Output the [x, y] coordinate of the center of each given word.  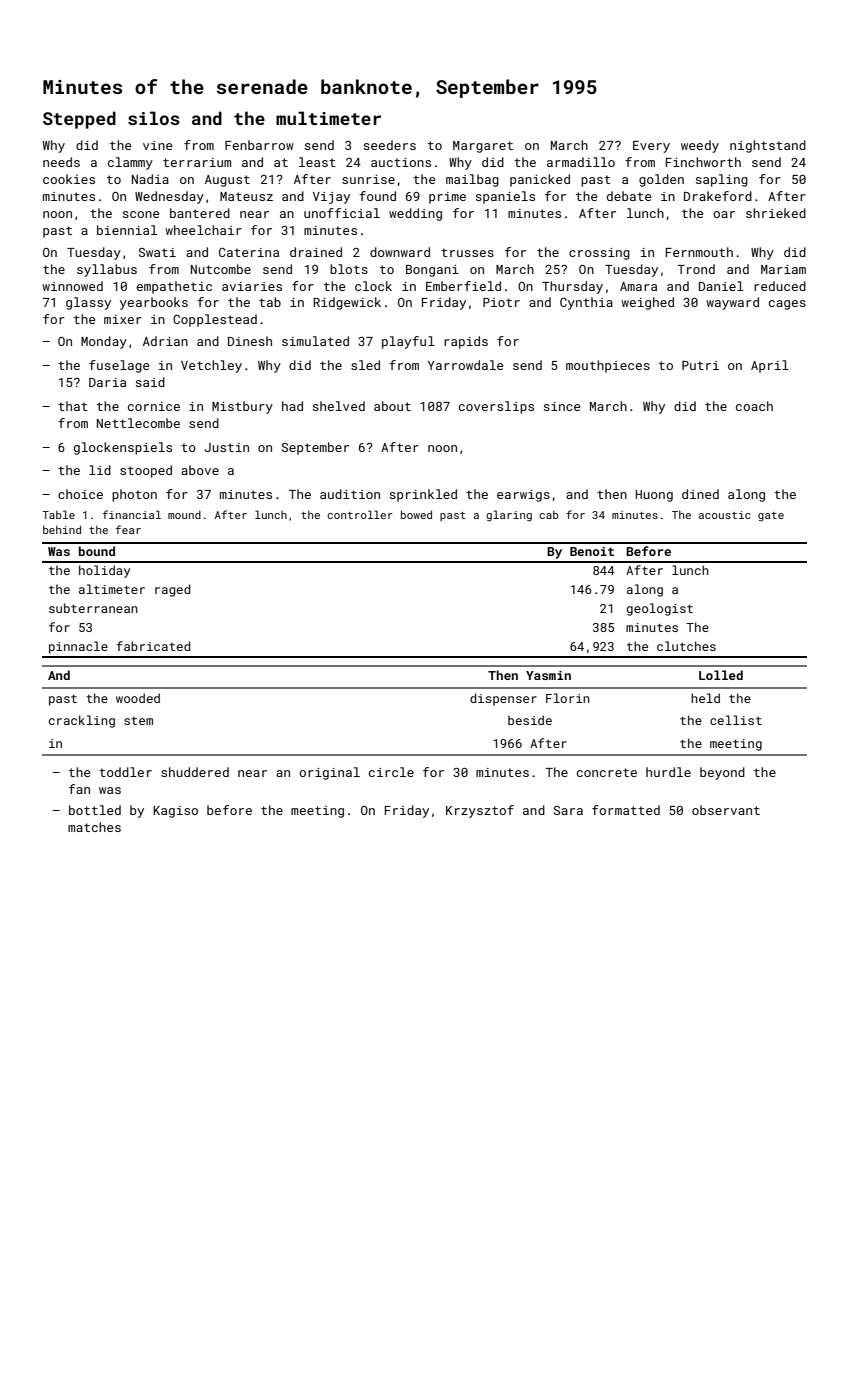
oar [724, 214]
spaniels [505, 197]
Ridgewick [347, 303]
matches [94, 827]
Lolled [721, 675]
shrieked [776, 213]
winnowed [72, 286]
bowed [416, 514]
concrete [607, 772]
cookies [69, 179]
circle [391, 772]
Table [58, 514]
